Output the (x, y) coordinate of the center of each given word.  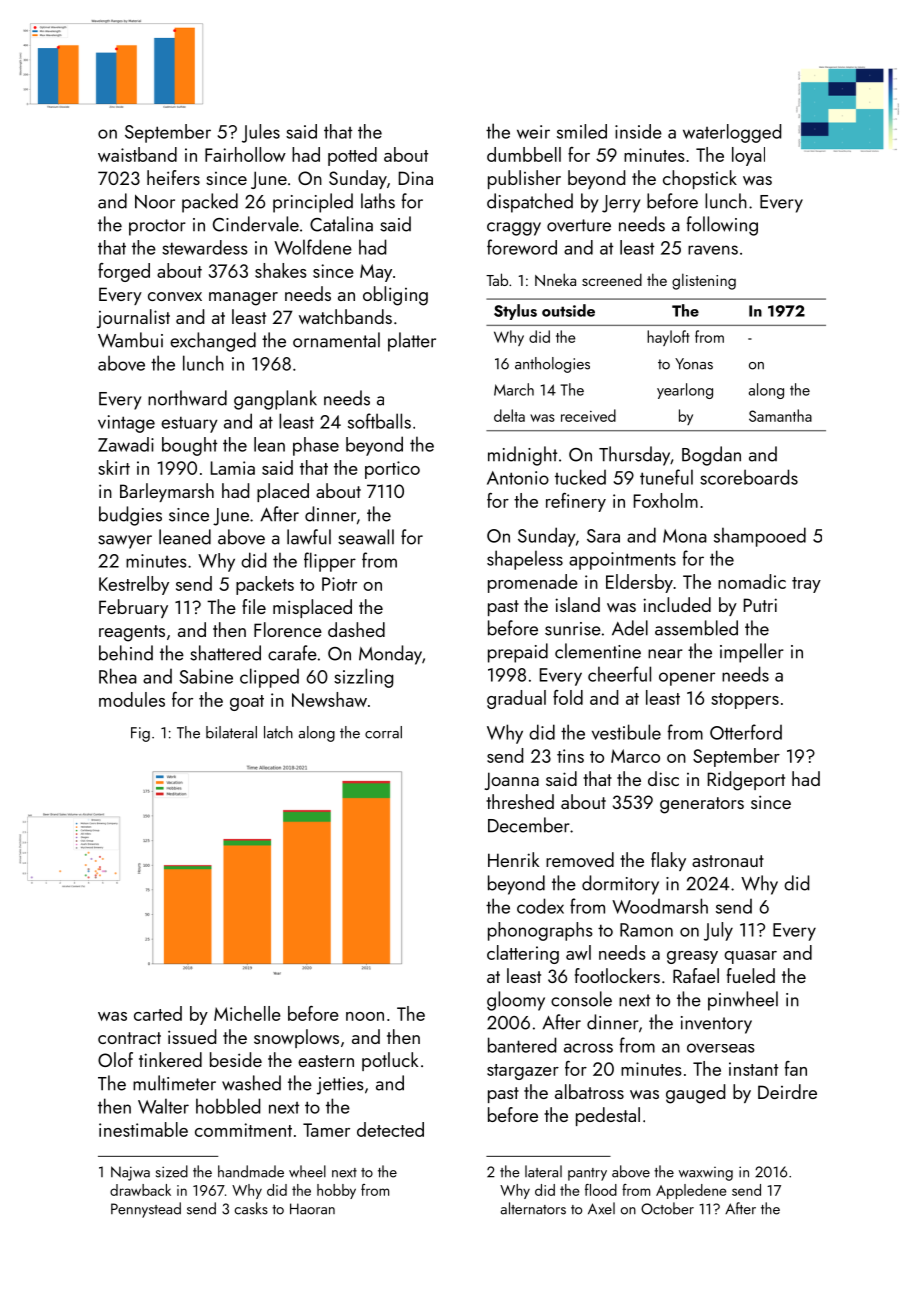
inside (638, 131)
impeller (752, 653)
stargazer (523, 1072)
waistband (137, 154)
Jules (261, 133)
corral (383, 732)
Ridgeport (746, 781)
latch (278, 732)
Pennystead (146, 1210)
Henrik (513, 859)
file (254, 606)
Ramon (646, 930)
